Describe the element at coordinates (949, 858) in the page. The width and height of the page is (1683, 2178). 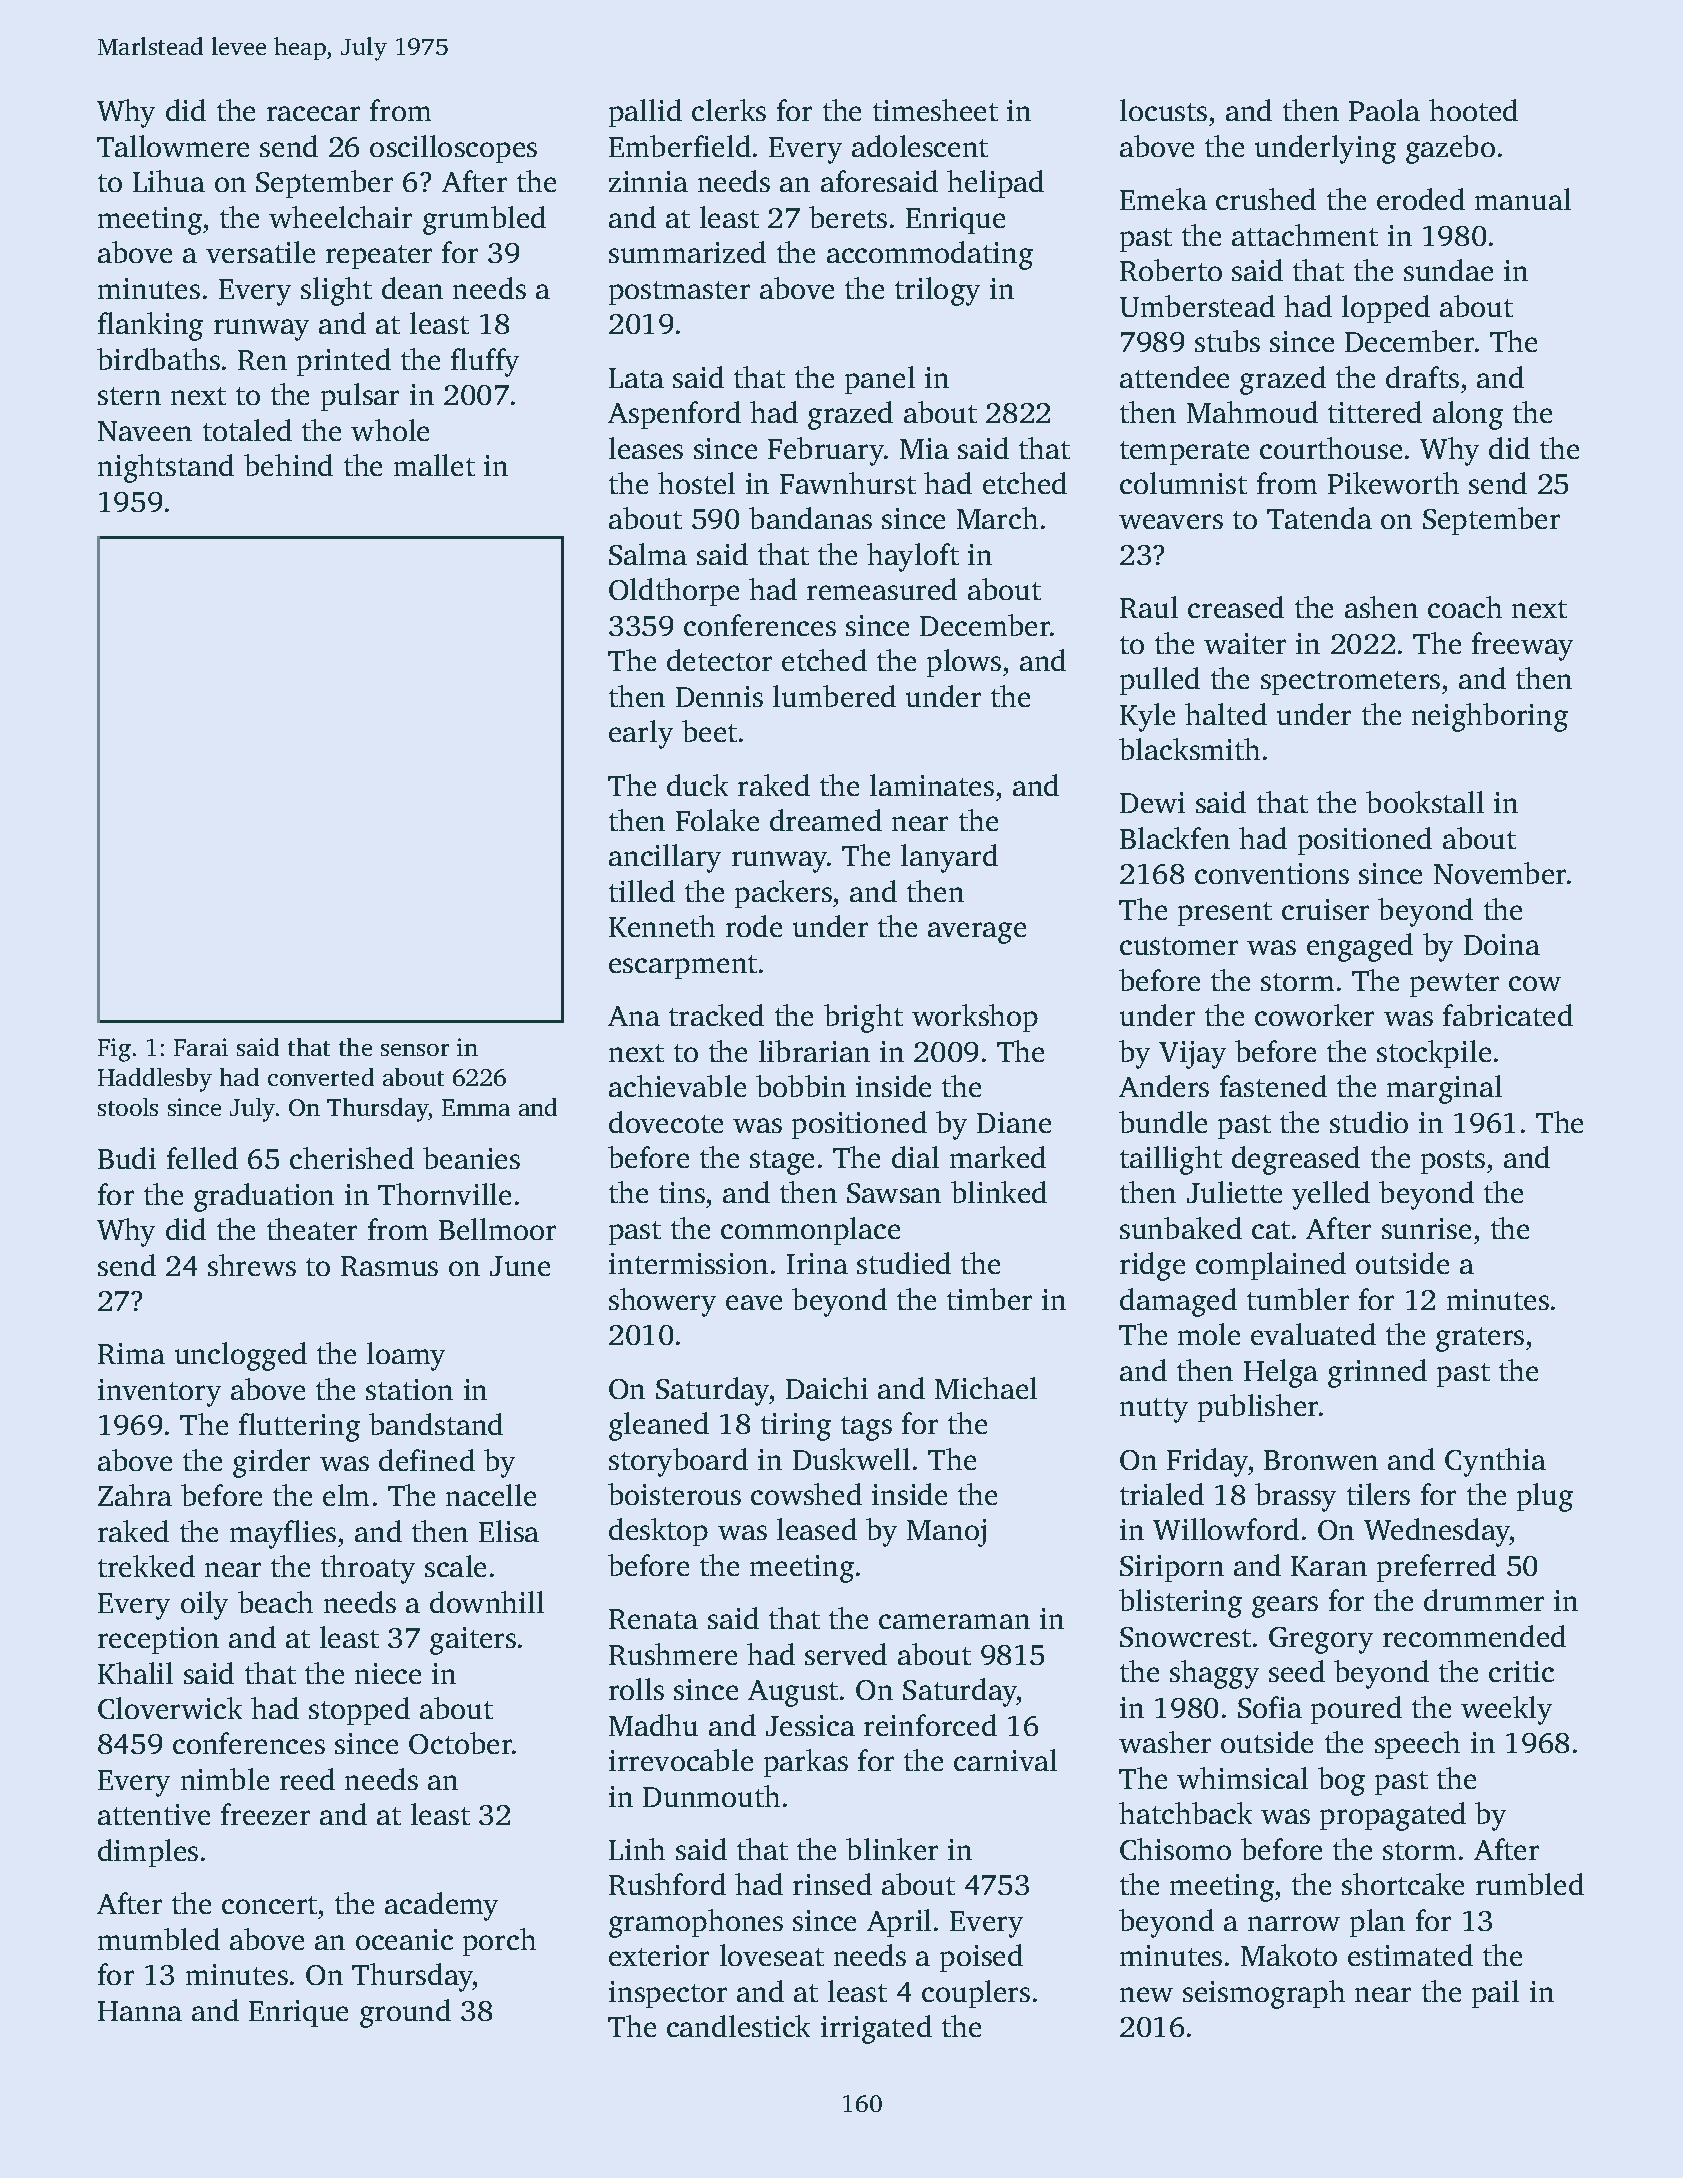
I see `lanyard` at that location.
